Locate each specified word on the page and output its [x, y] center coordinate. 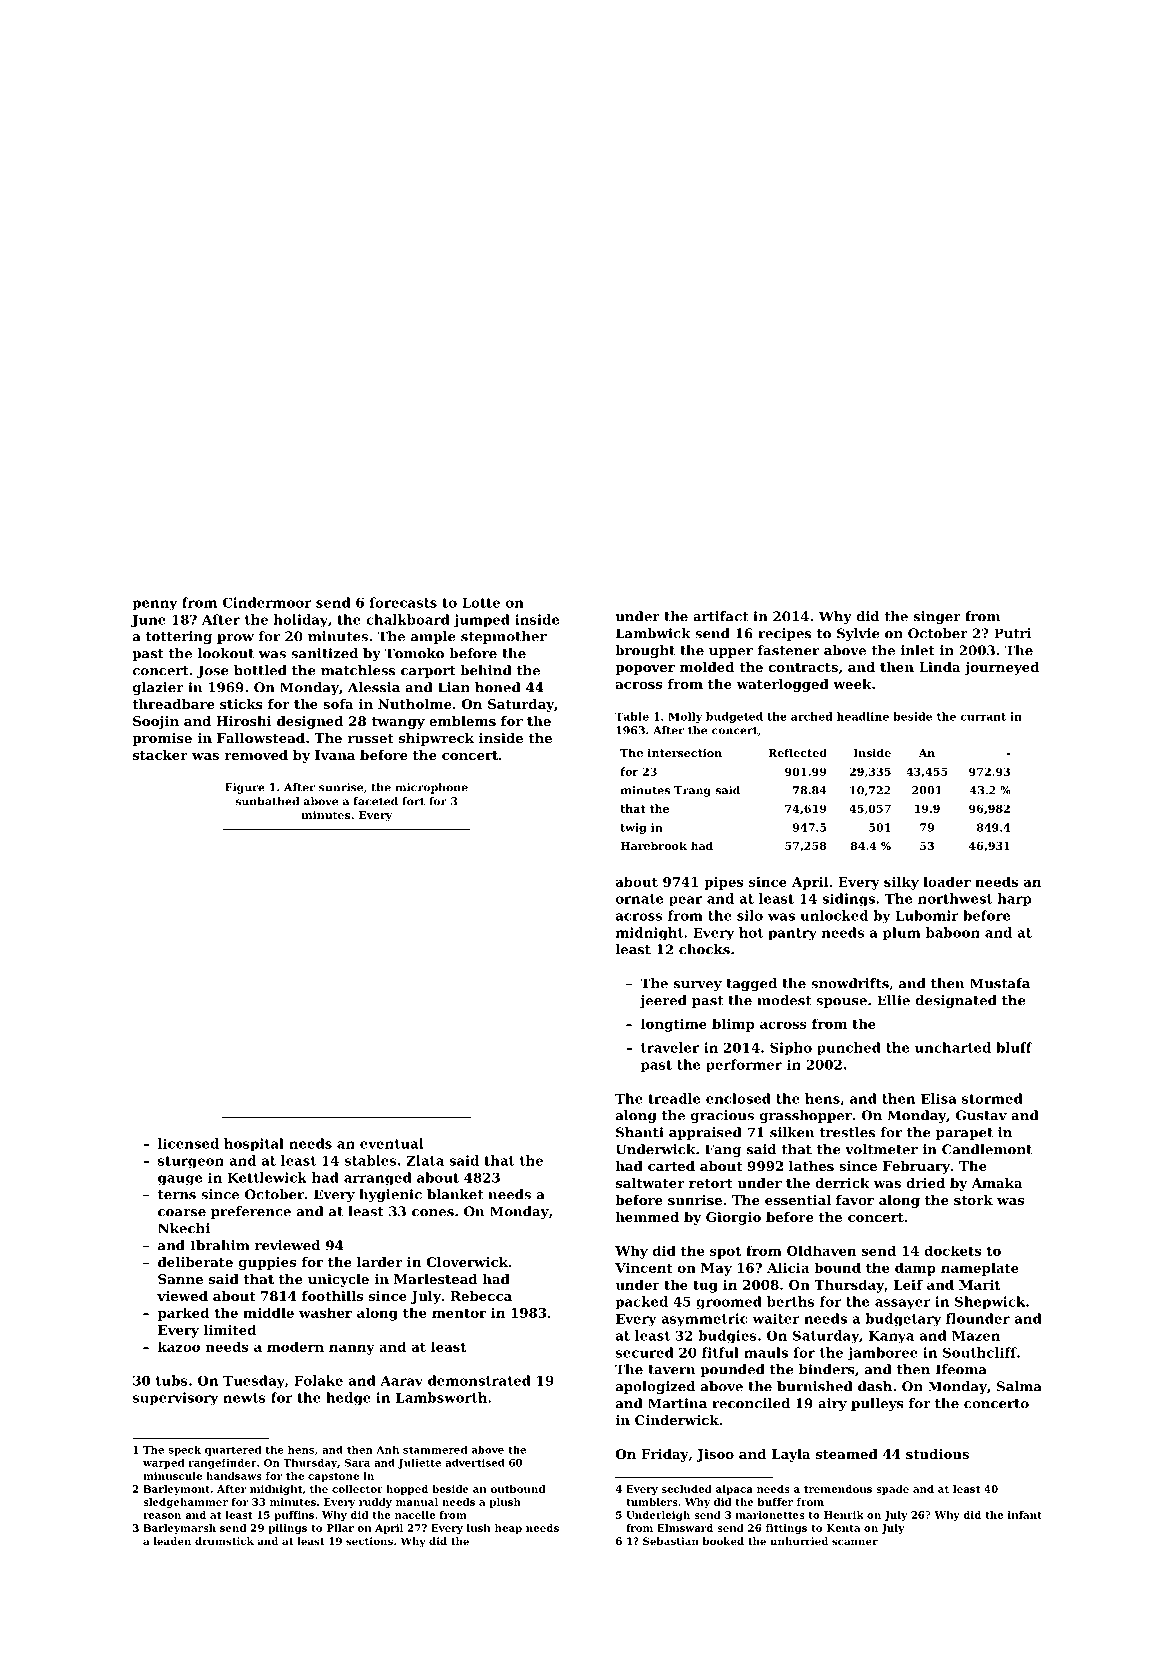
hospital [254, 1145]
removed [256, 755]
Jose [213, 671]
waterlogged [782, 685]
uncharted [953, 1047]
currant [983, 717]
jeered [663, 1001]
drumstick [224, 1541]
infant [1025, 1515]
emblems [462, 721]
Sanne [180, 1279]
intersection [685, 752]
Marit [979, 1284]
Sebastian [671, 1541]
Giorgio [733, 1218]
